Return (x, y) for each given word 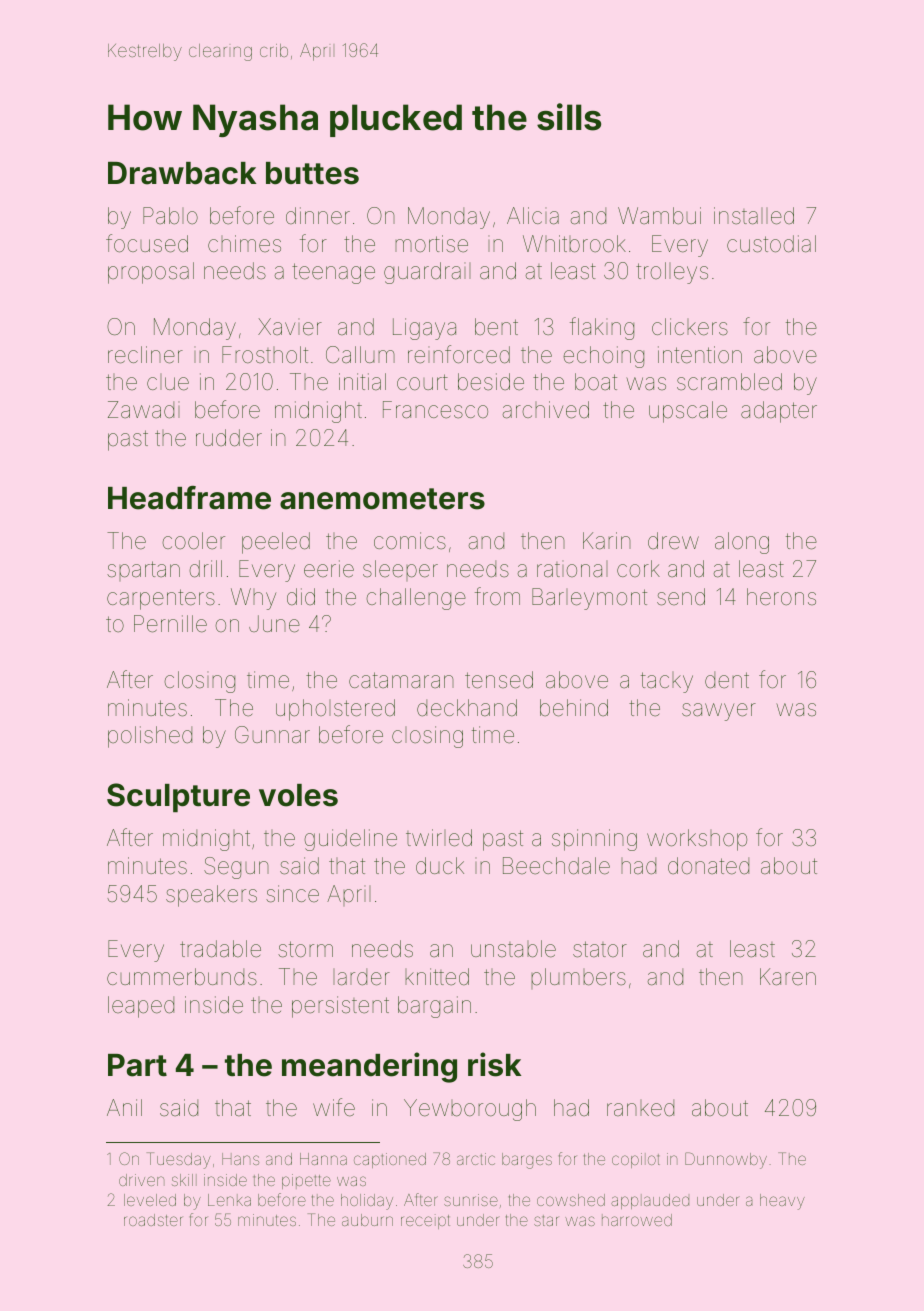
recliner (145, 355)
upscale (688, 412)
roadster (153, 1220)
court (422, 382)
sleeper (400, 570)
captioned (390, 1160)
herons (781, 597)
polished (150, 737)
